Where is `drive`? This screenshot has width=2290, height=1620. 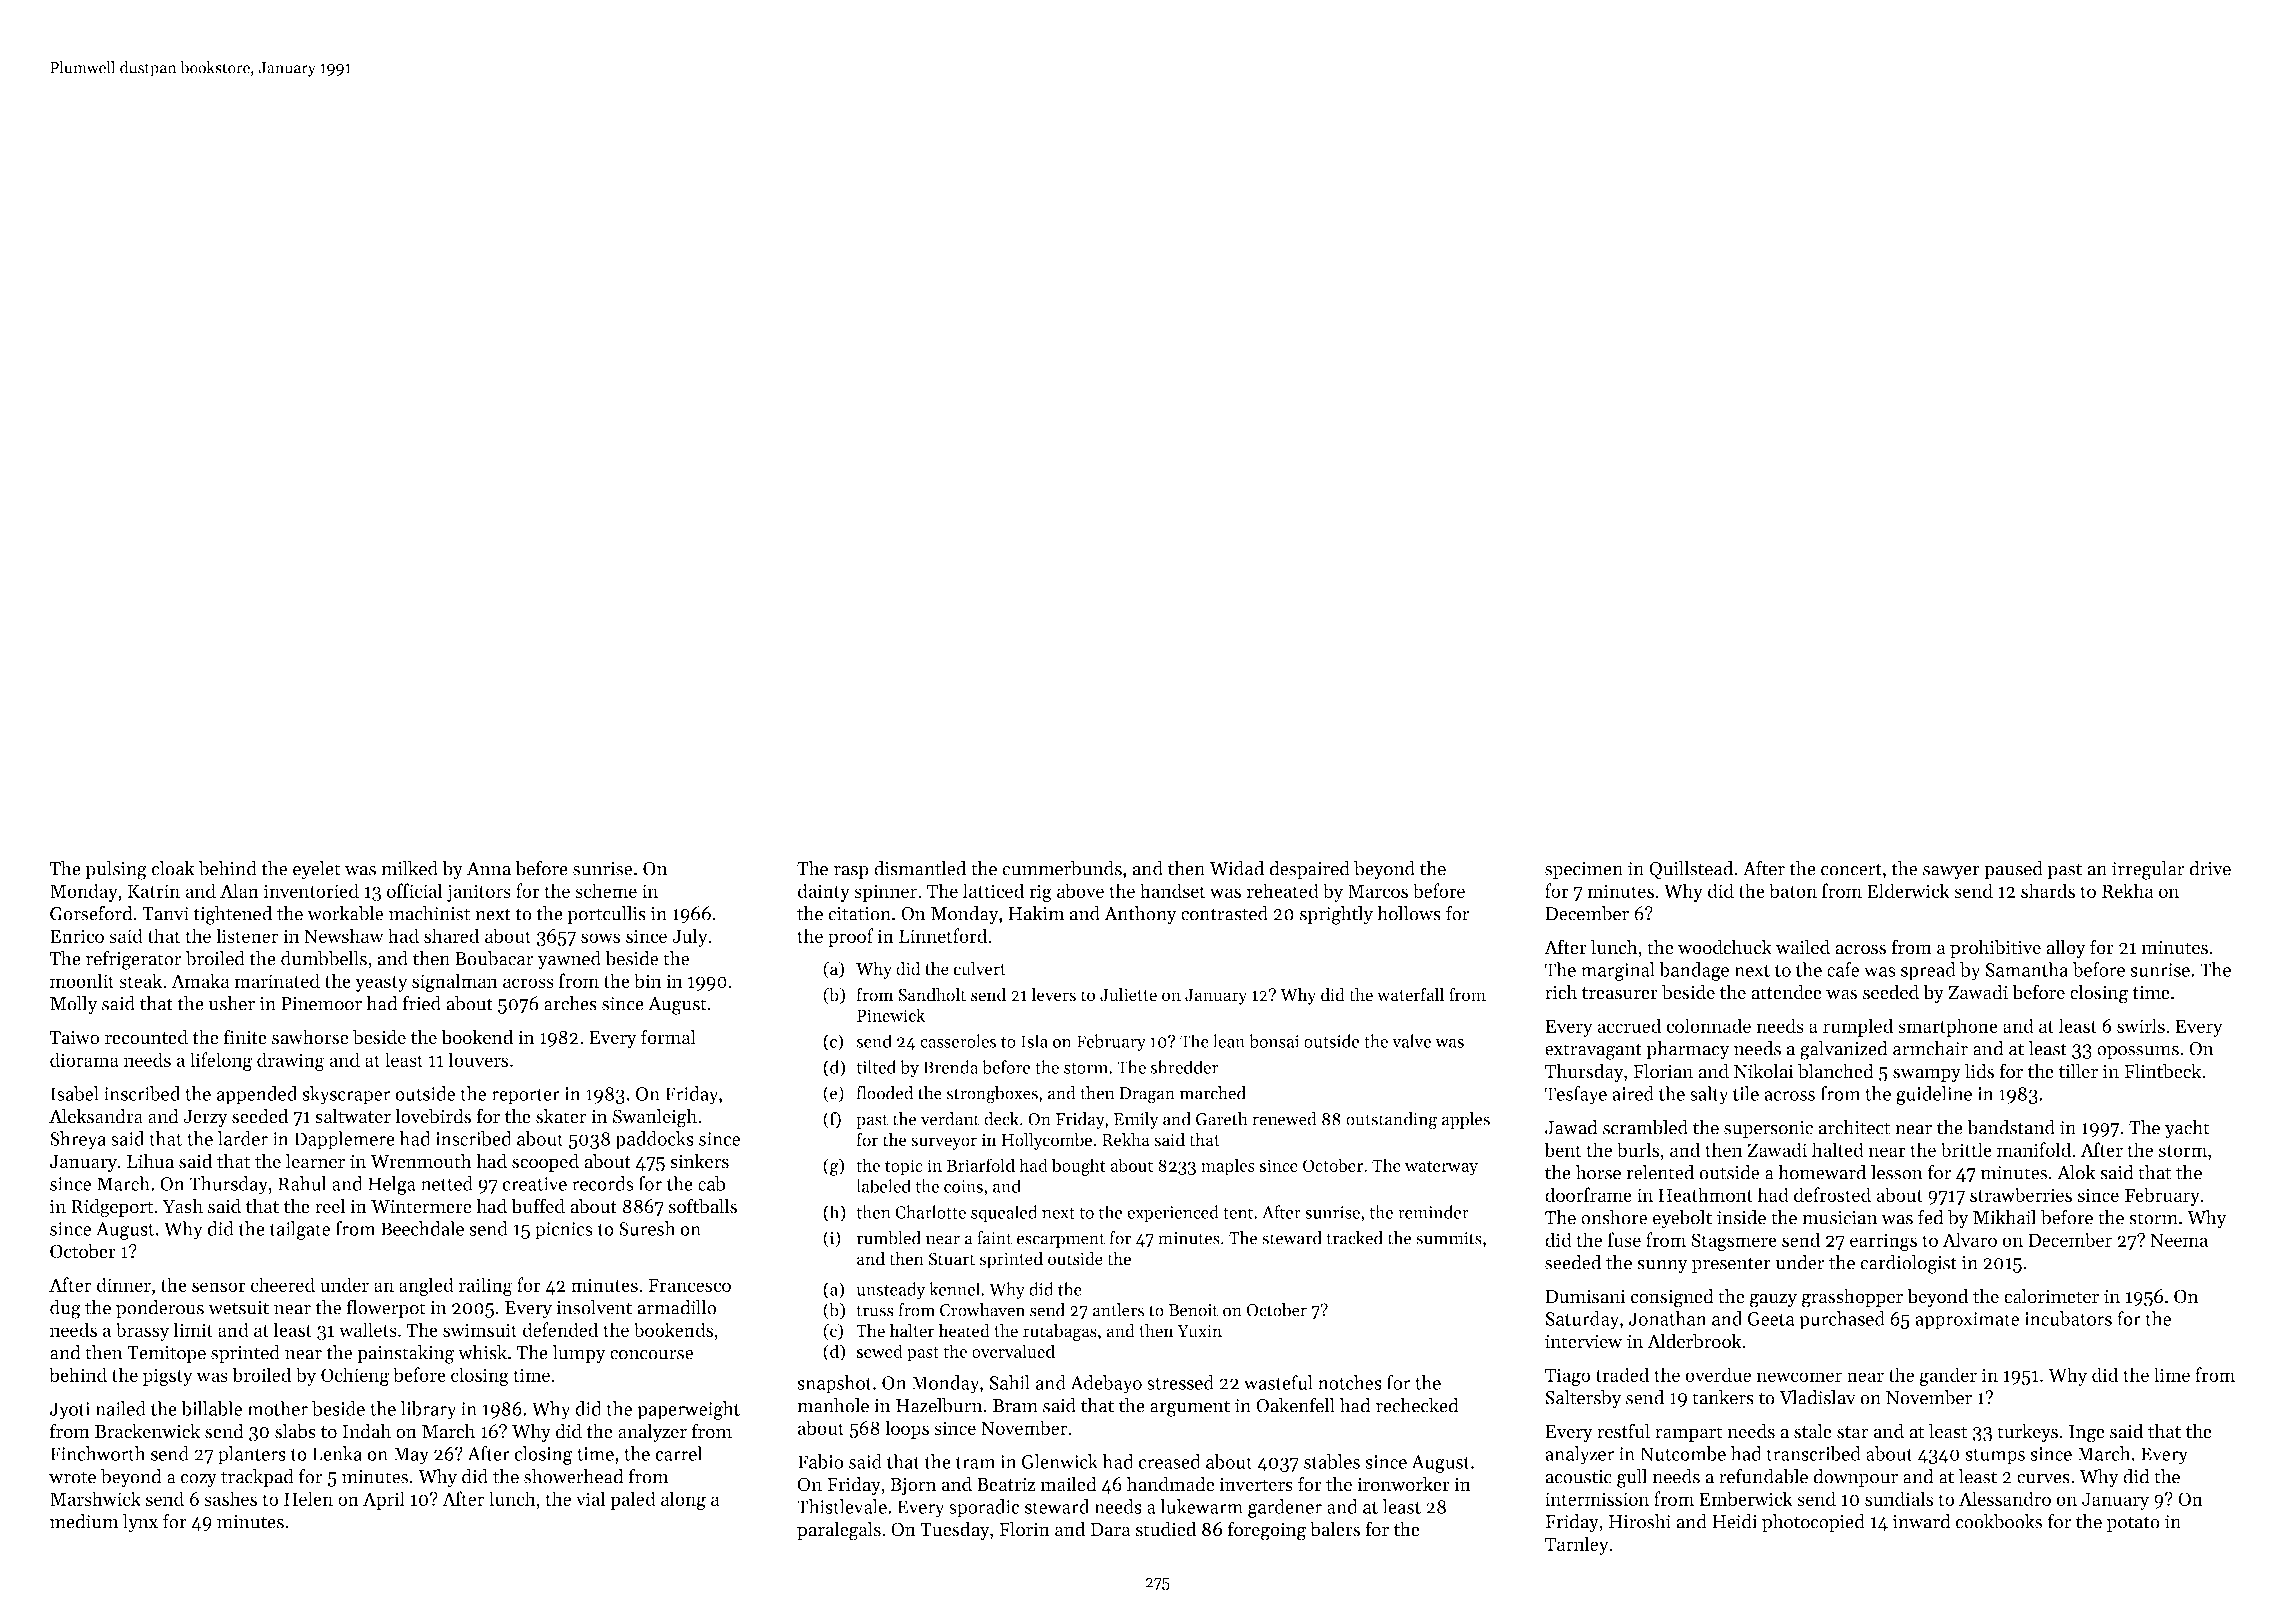
drive is located at coordinates (2210, 868).
